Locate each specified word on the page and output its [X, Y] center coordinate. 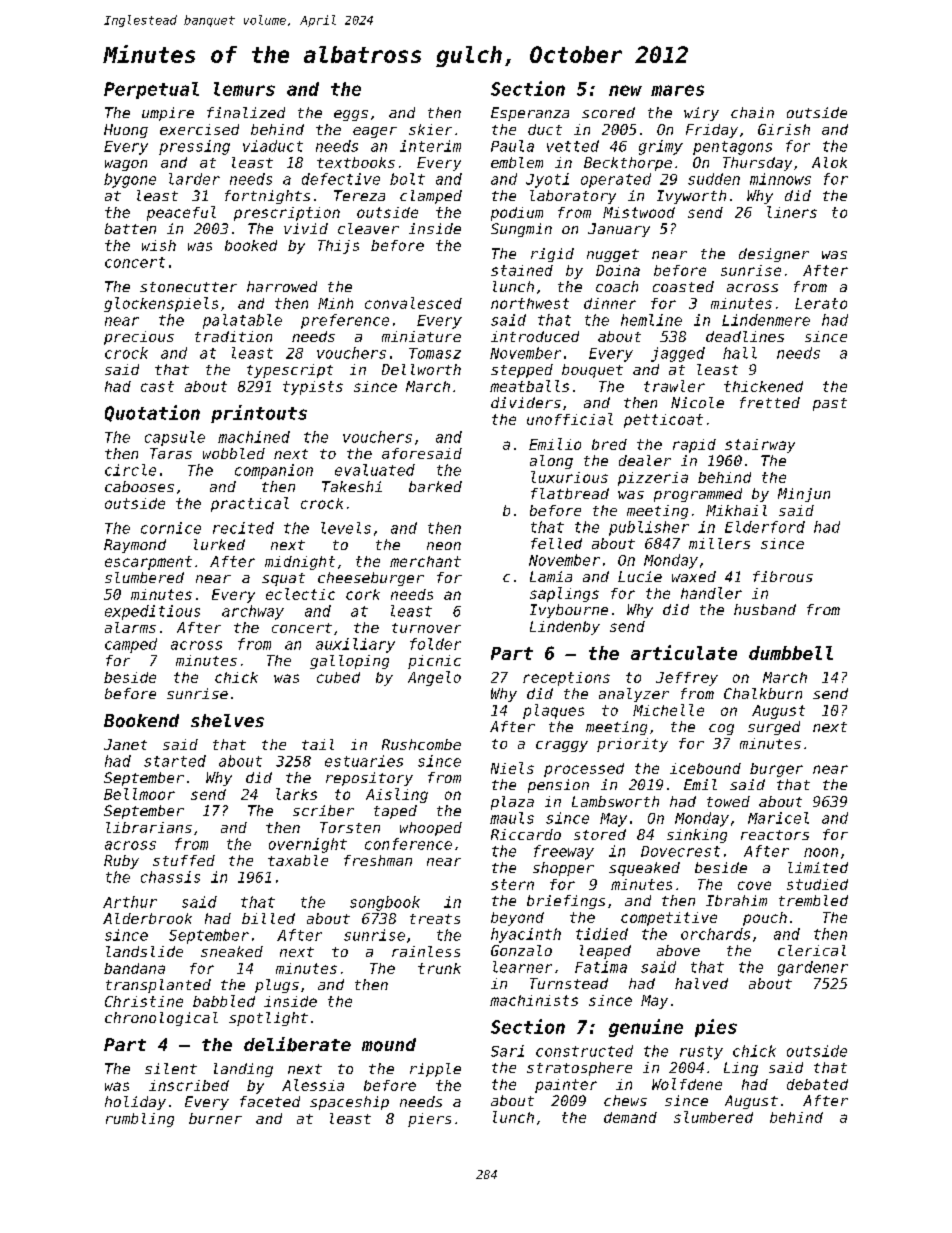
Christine [144, 1001]
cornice [171, 528]
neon [444, 546]
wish [159, 245]
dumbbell [791, 653]
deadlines [745, 336]
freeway [564, 852]
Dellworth [421, 369]
